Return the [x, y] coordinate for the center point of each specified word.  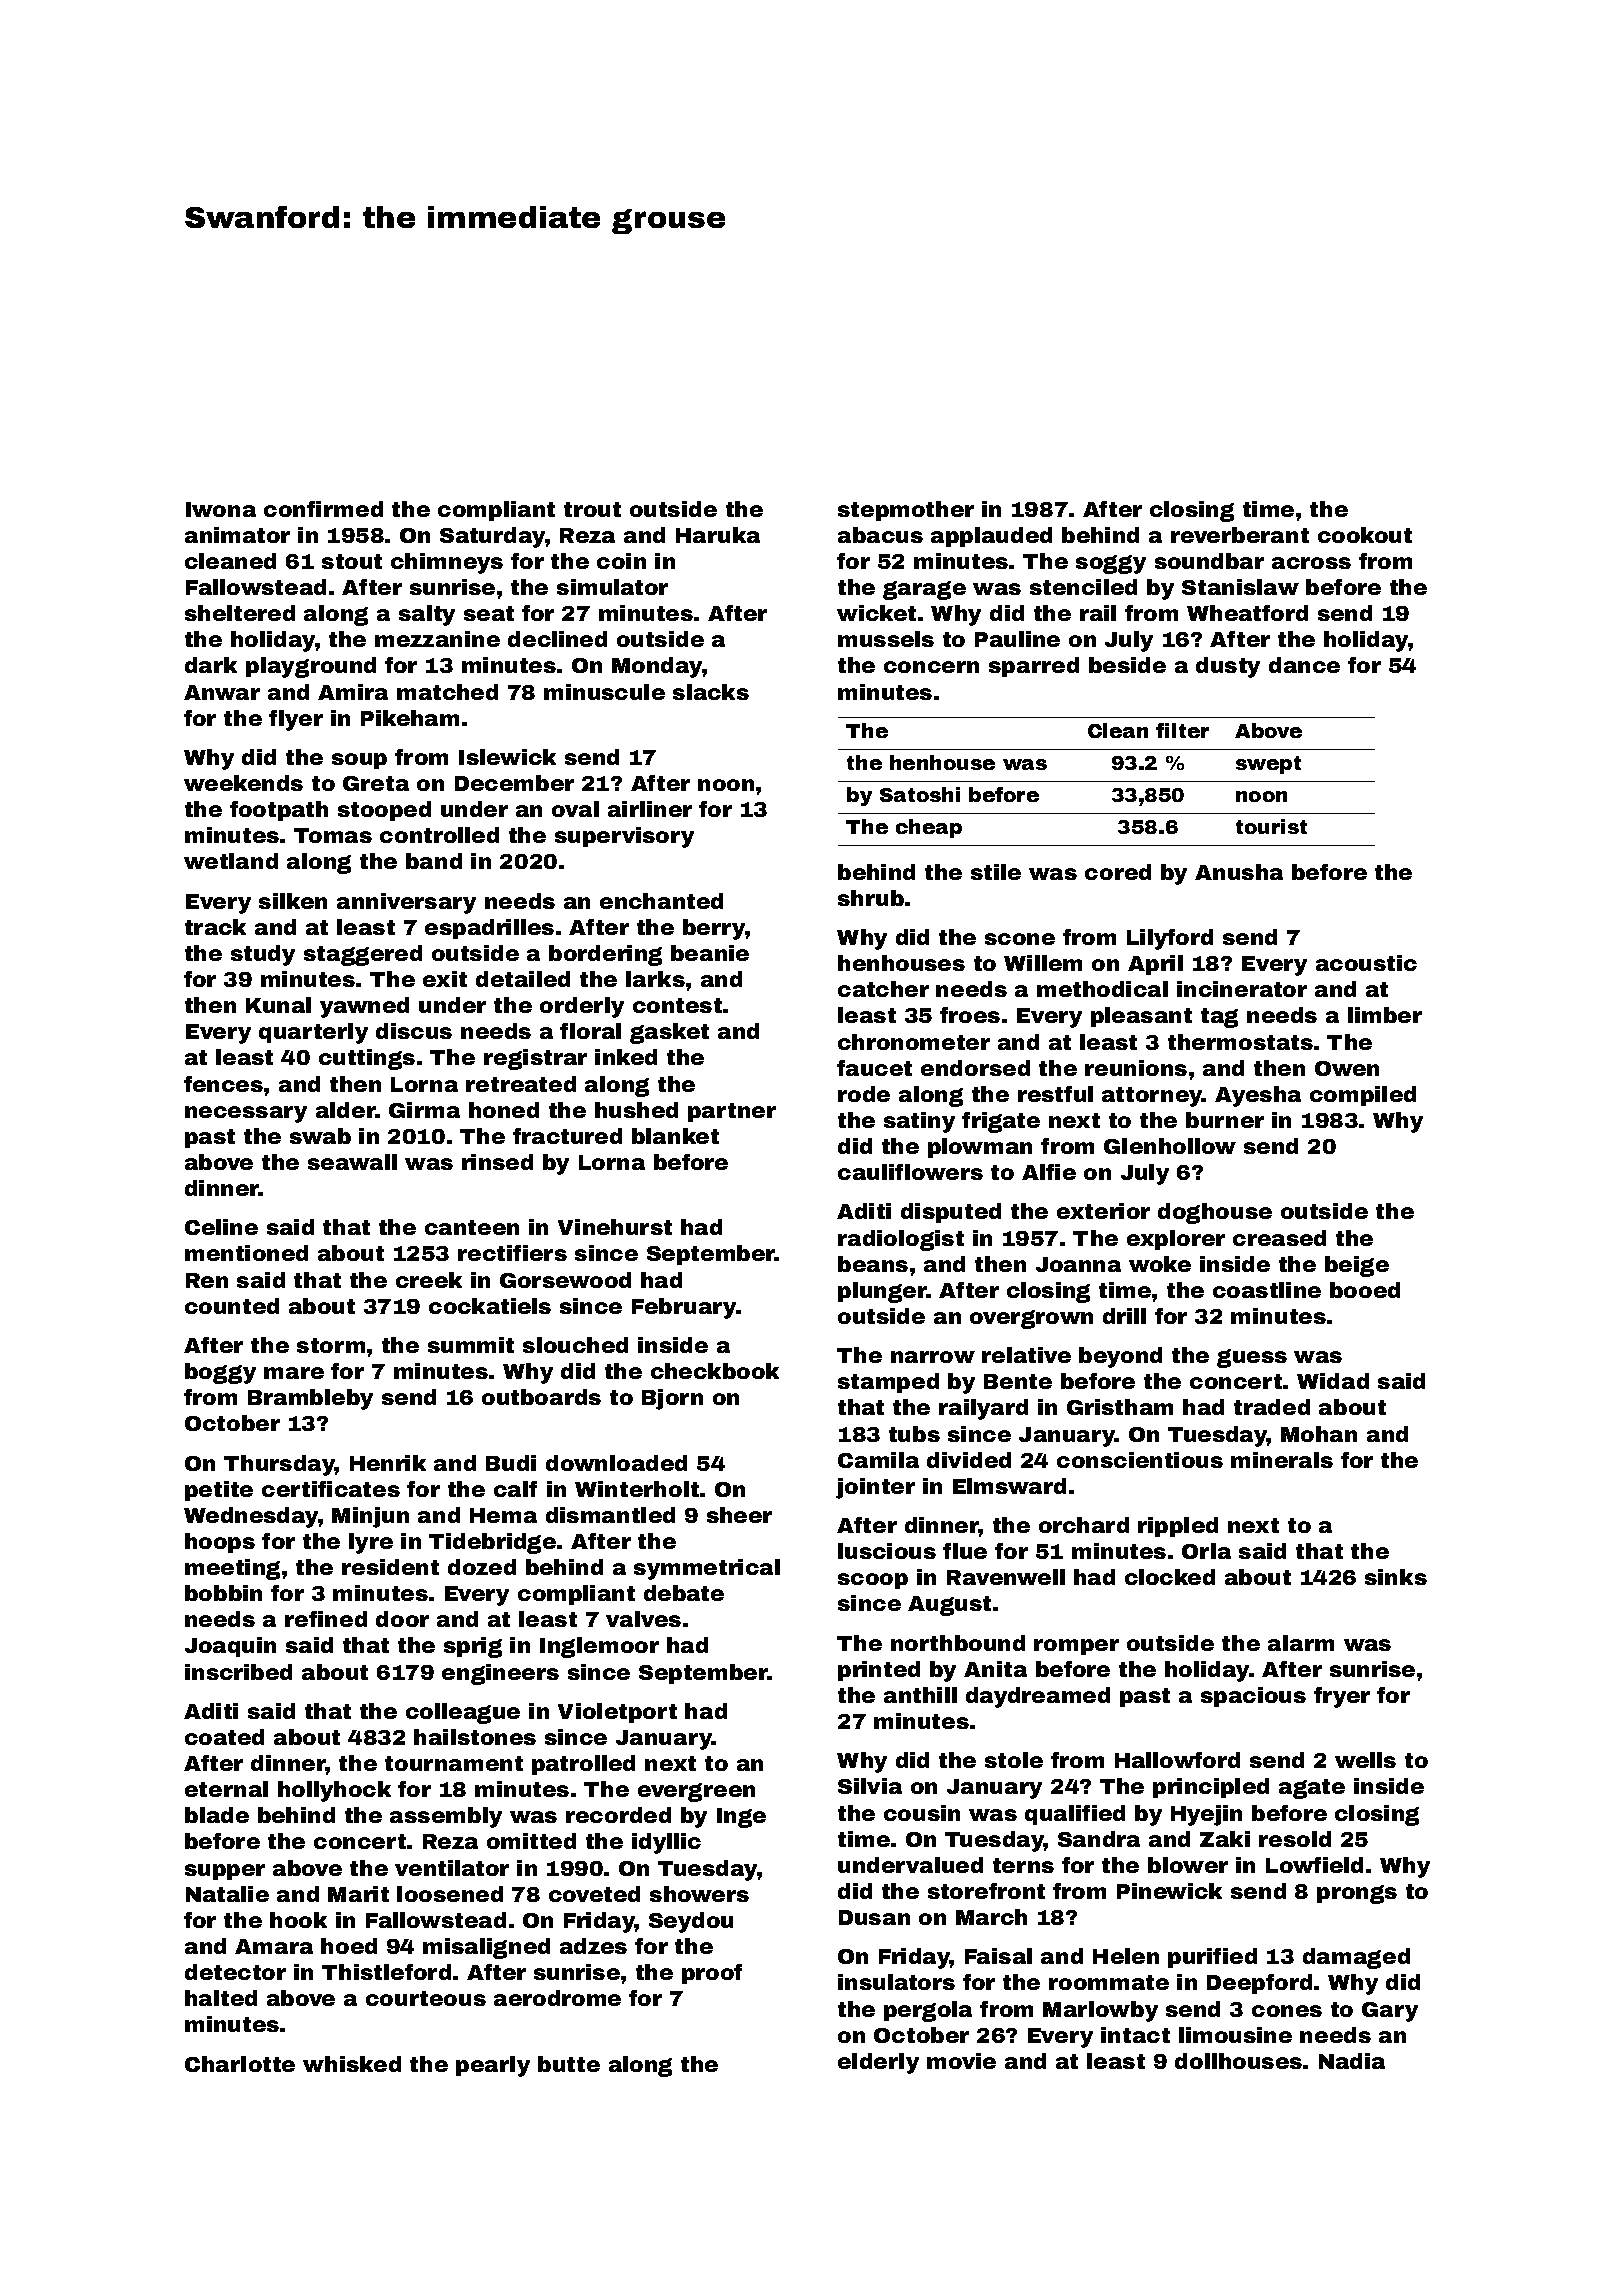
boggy [220, 1373]
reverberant [1240, 535]
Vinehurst [615, 1227]
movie [961, 2061]
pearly [493, 2066]
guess [1252, 1358]
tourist [1271, 826]
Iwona [221, 509]
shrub [871, 898]
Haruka [718, 535]
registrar [535, 1059]
